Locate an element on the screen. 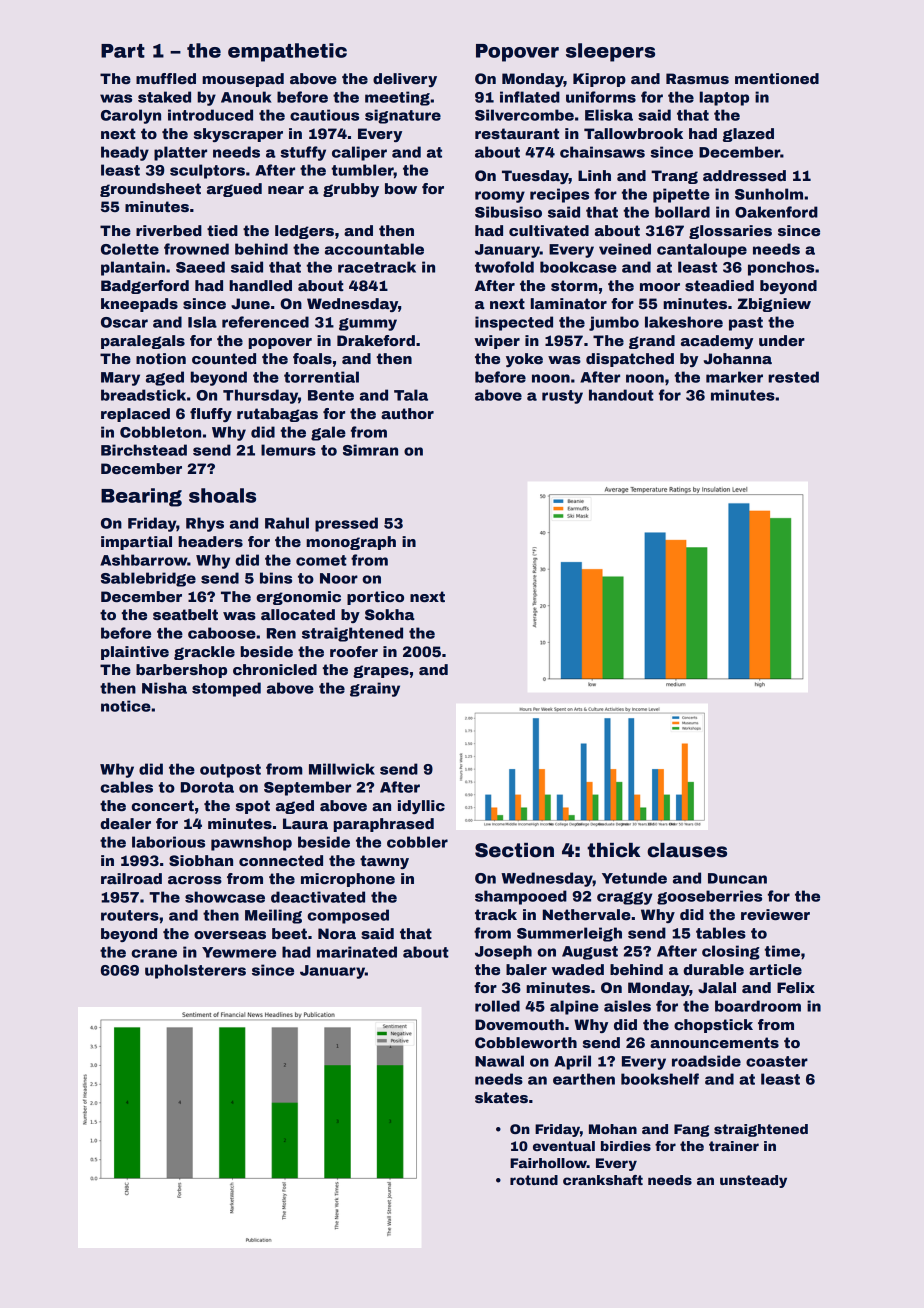 This screenshot has width=924, height=1308. Rasmus is located at coordinates (697, 78).
